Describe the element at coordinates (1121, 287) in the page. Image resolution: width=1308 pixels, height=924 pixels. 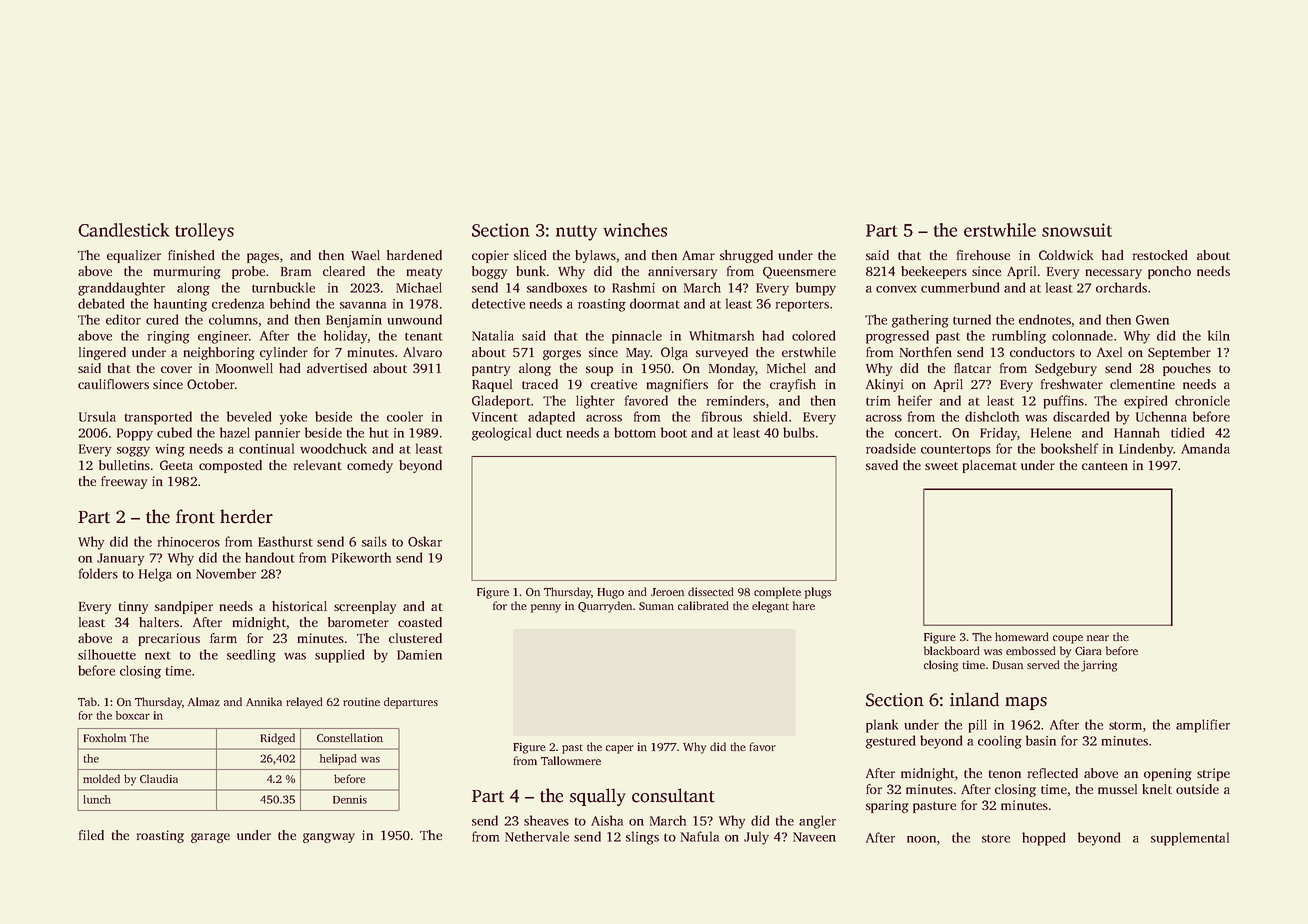
I see `orchards` at that location.
